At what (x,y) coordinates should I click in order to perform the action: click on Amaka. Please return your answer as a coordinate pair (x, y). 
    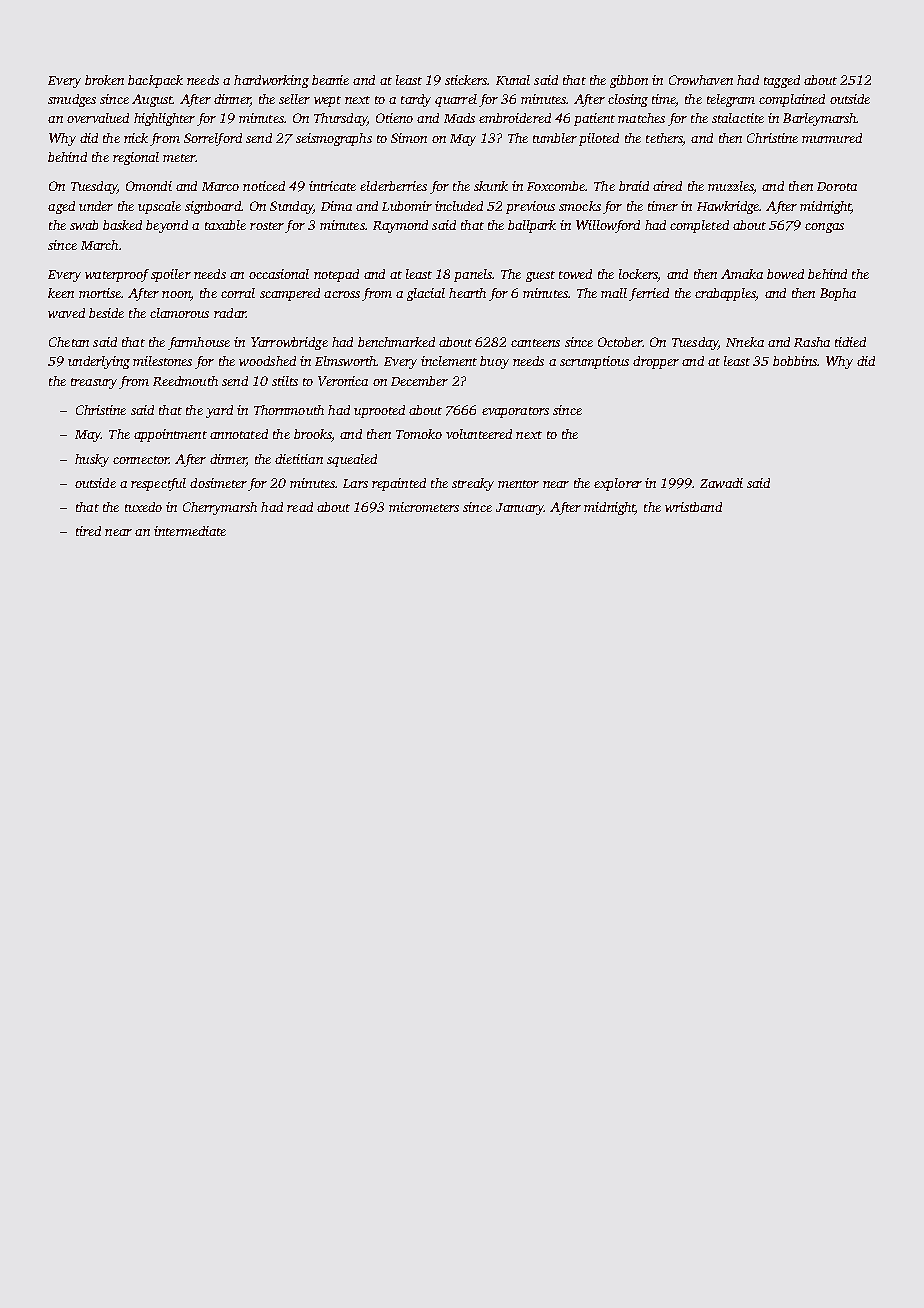
    Looking at the image, I should click on (742, 274).
